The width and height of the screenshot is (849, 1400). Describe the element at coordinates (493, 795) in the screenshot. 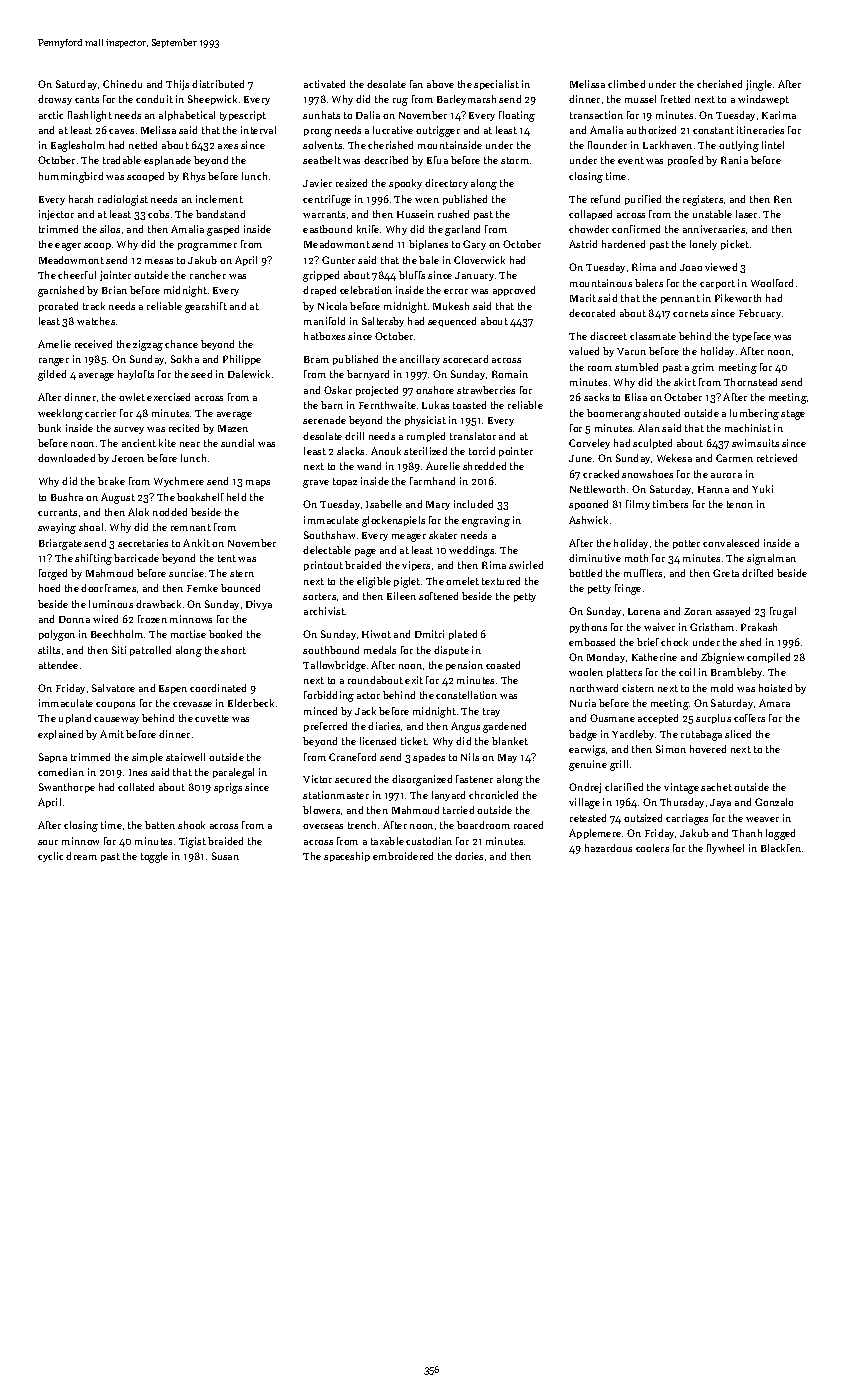

I see `chronicled` at that location.
